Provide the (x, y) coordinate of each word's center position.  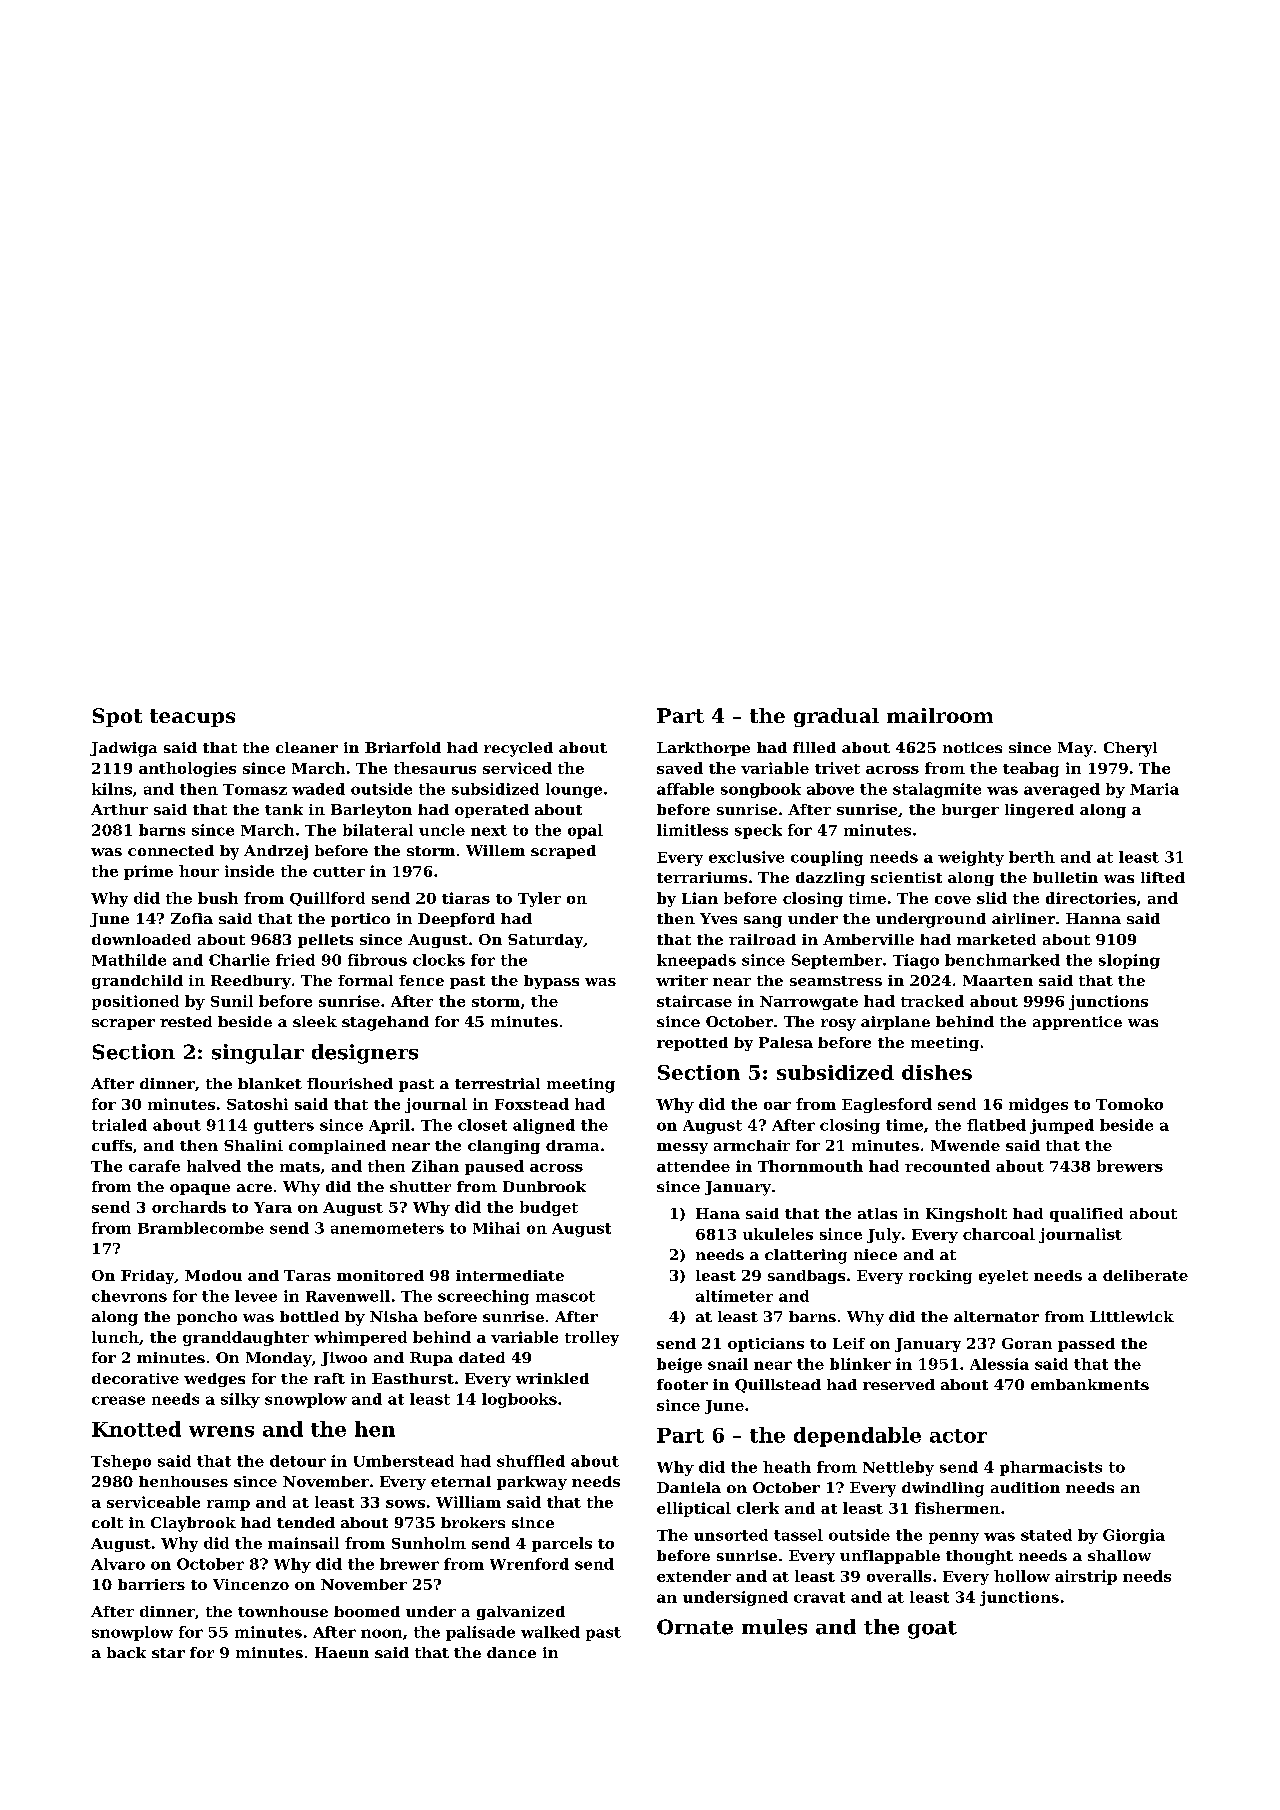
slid (992, 898)
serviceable (153, 1502)
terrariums (702, 877)
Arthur (119, 809)
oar (777, 1106)
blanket (270, 1083)
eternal (461, 1481)
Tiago (916, 961)
